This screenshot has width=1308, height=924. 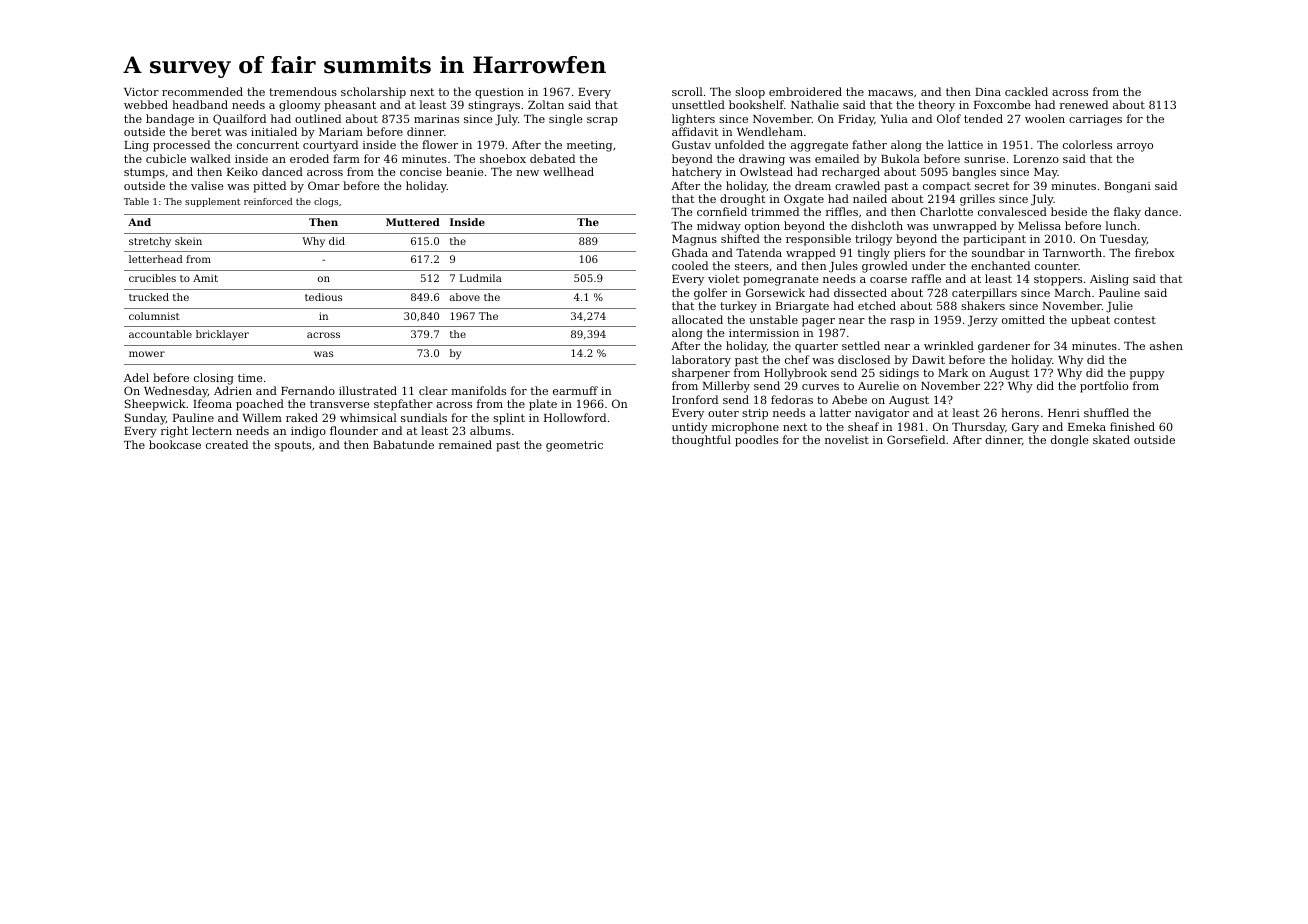 I want to click on lighters, so click(x=693, y=120).
